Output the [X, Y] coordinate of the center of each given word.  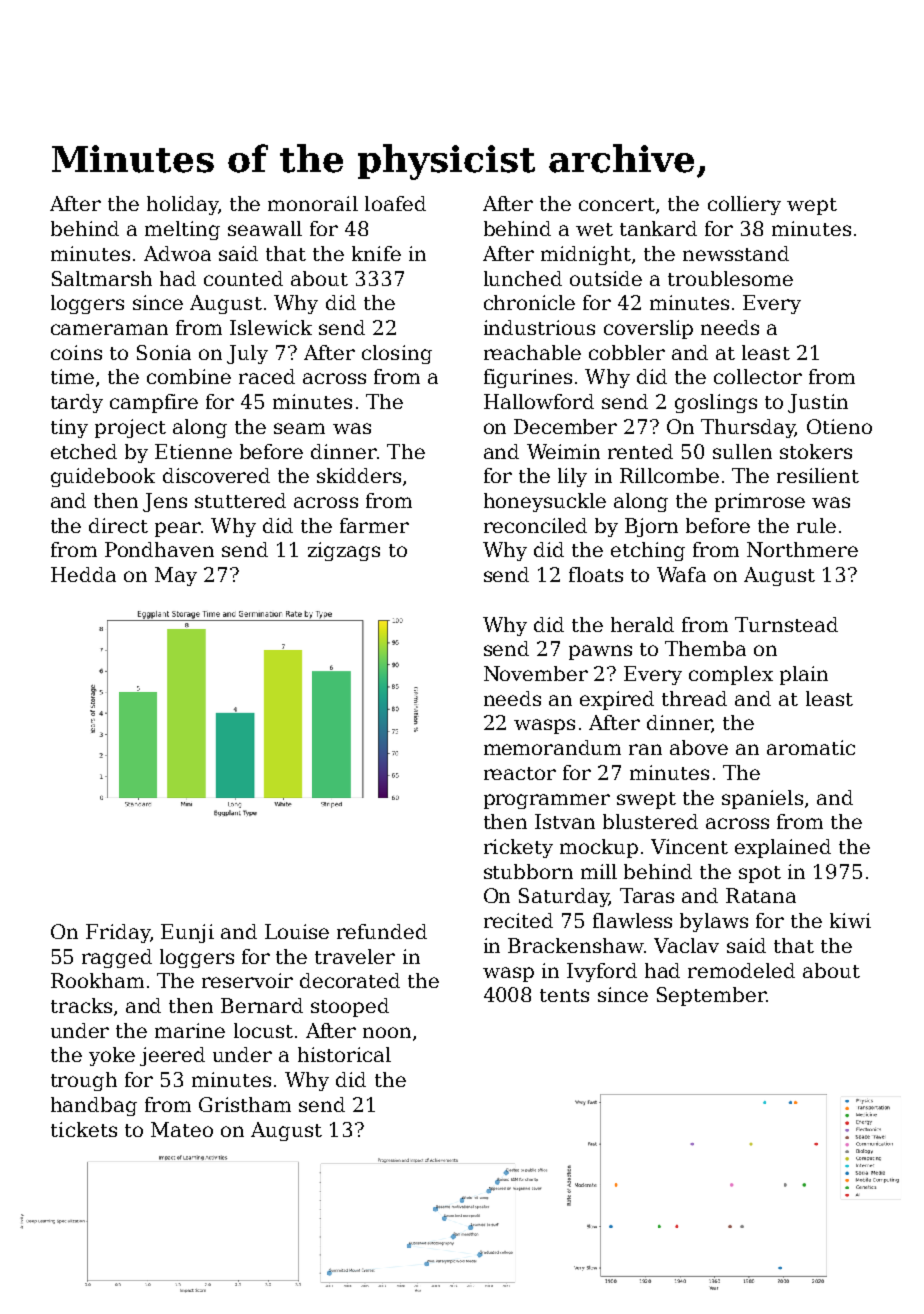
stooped [350, 1007]
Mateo [182, 1129]
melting [182, 230]
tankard [658, 228]
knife [376, 253]
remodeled [741, 970]
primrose [760, 502]
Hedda [83, 574]
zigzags [344, 551]
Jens [165, 502]
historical [344, 1054]
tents [564, 995]
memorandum [552, 747]
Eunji [187, 933]
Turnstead [786, 624]
